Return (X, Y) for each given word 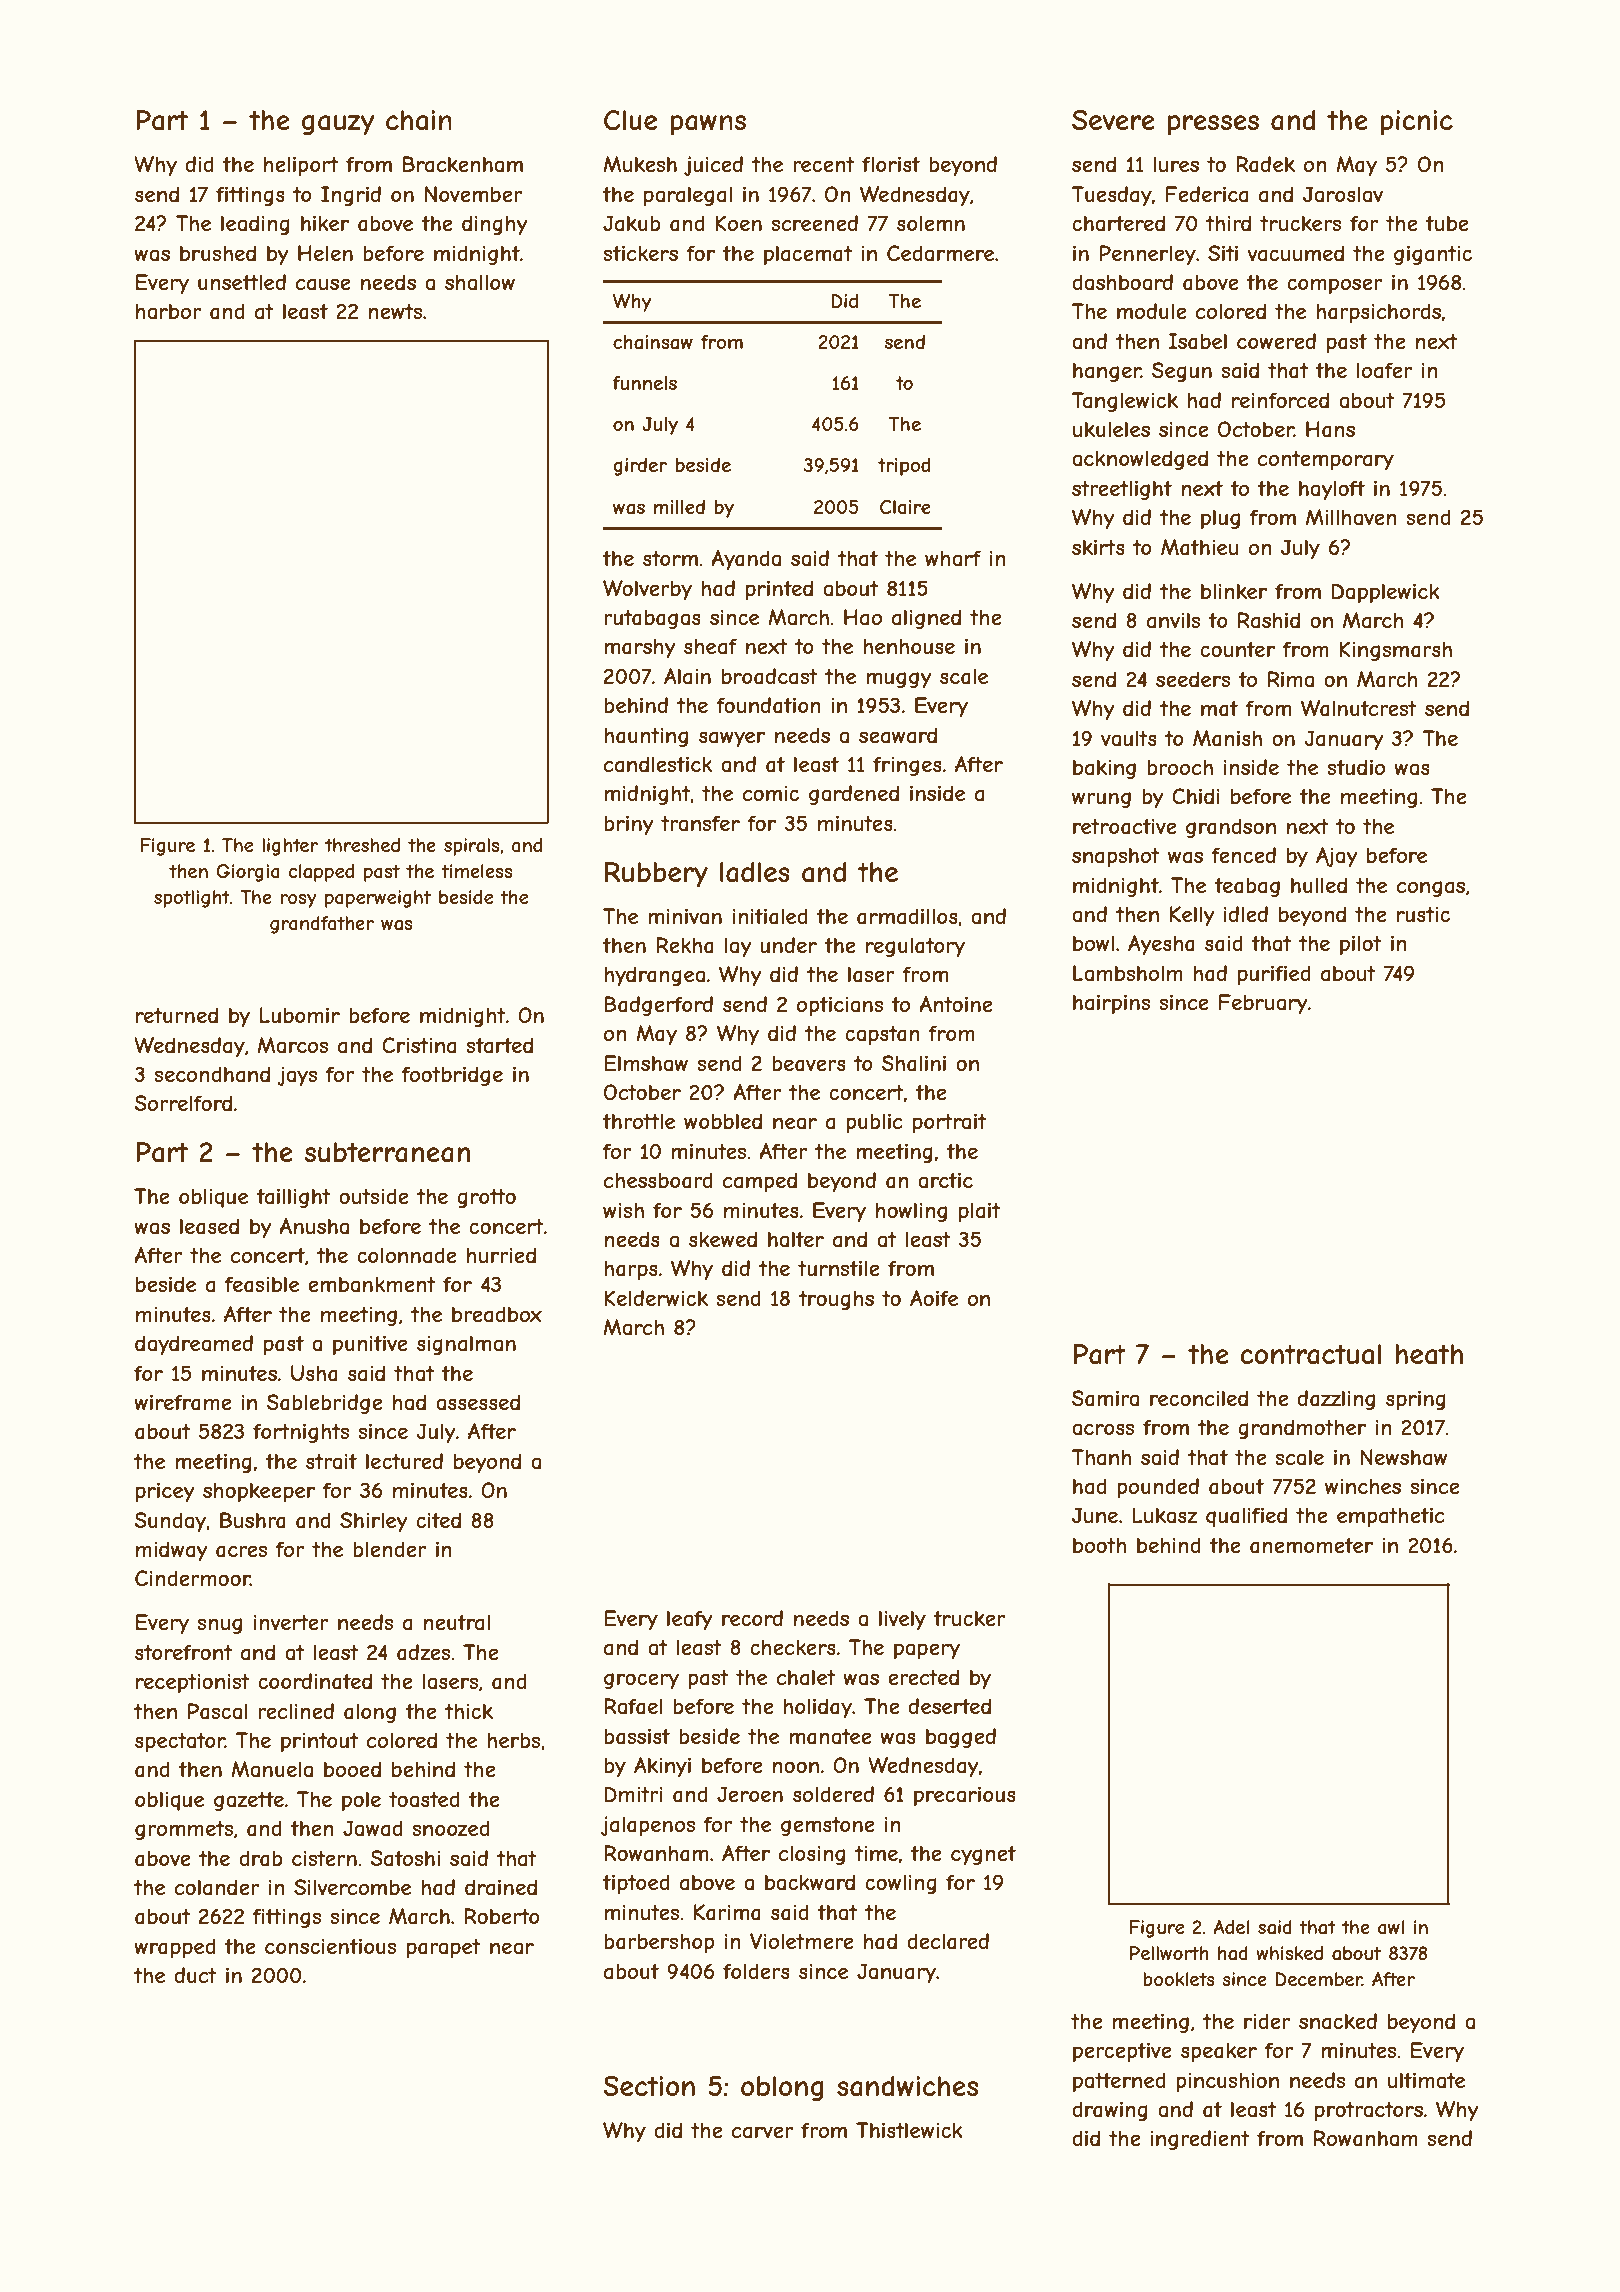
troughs (836, 1300)
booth (1100, 1545)
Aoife (934, 1298)
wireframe (183, 1402)
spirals (471, 847)
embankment (372, 1284)
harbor (169, 311)
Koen (738, 223)
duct (196, 1975)
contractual (1310, 1354)
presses (1213, 125)
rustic (1423, 914)
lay (738, 947)
